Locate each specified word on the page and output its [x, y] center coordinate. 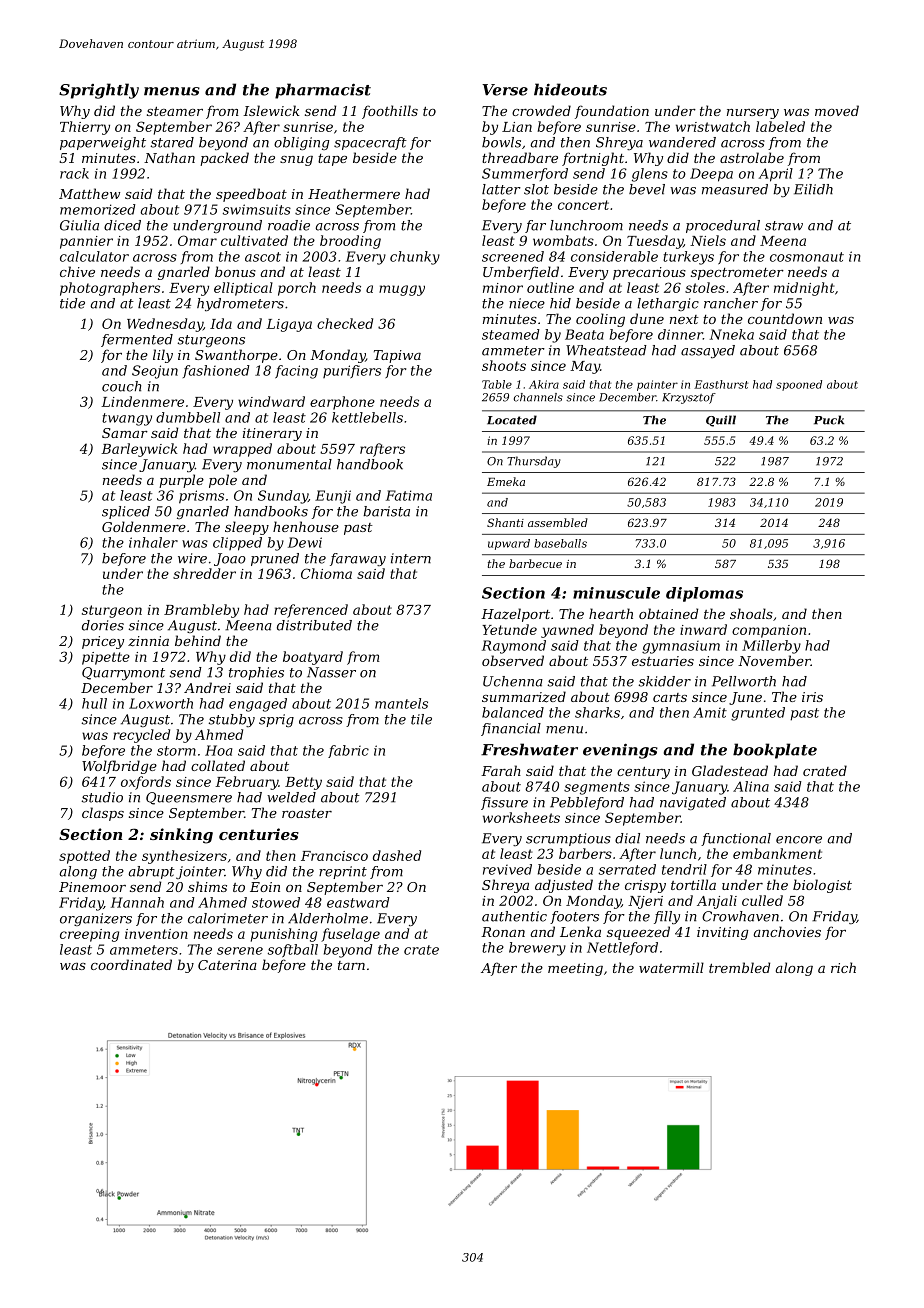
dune [647, 318]
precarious [649, 273]
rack [74, 173]
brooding [350, 242]
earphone [342, 403]
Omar [197, 240]
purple [181, 481]
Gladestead [730, 770]
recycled [141, 736]
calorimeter [228, 918]
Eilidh [813, 189]
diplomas [704, 594]
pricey [103, 642]
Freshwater [529, 749]
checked [345, 323]
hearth [611, 613]
